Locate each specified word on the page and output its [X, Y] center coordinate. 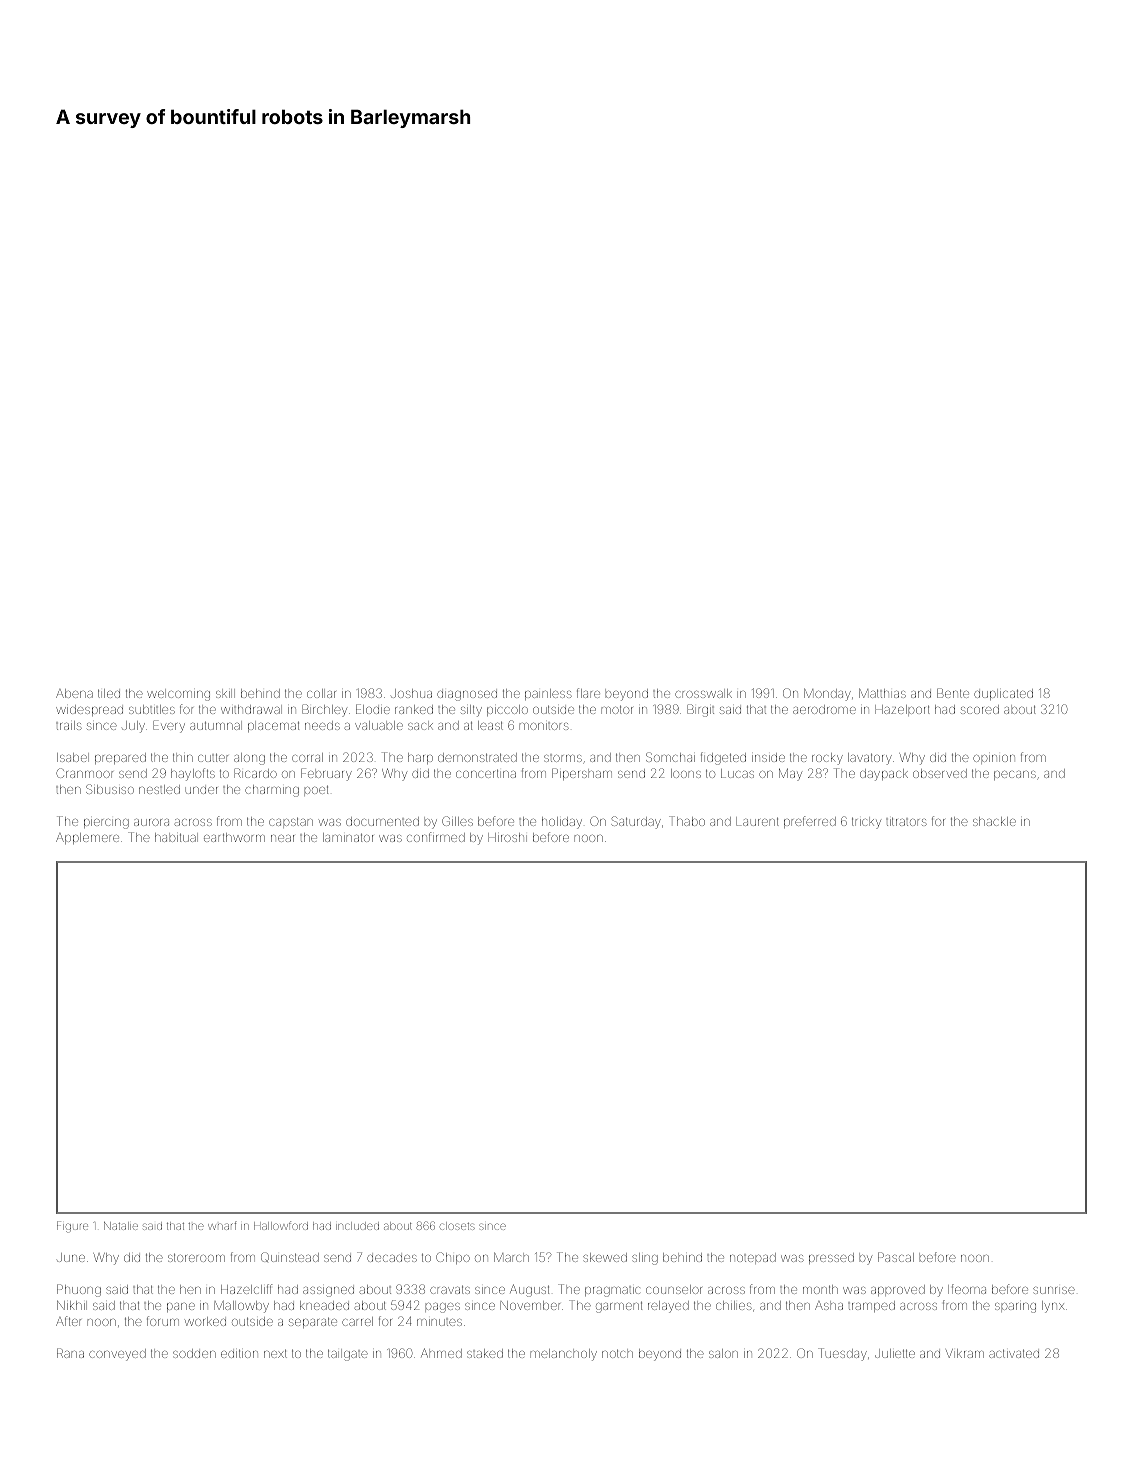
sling [645, 1259]
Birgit [700, 710]
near [283, 838]
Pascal [896, 1257]
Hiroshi [507, 837]
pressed [831, 1258]
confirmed [436, 837]
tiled [109, 693]
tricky [866, 823]
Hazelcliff [247, 1289]
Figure [72, 1227]
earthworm [234, 837]
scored [980, 709]
